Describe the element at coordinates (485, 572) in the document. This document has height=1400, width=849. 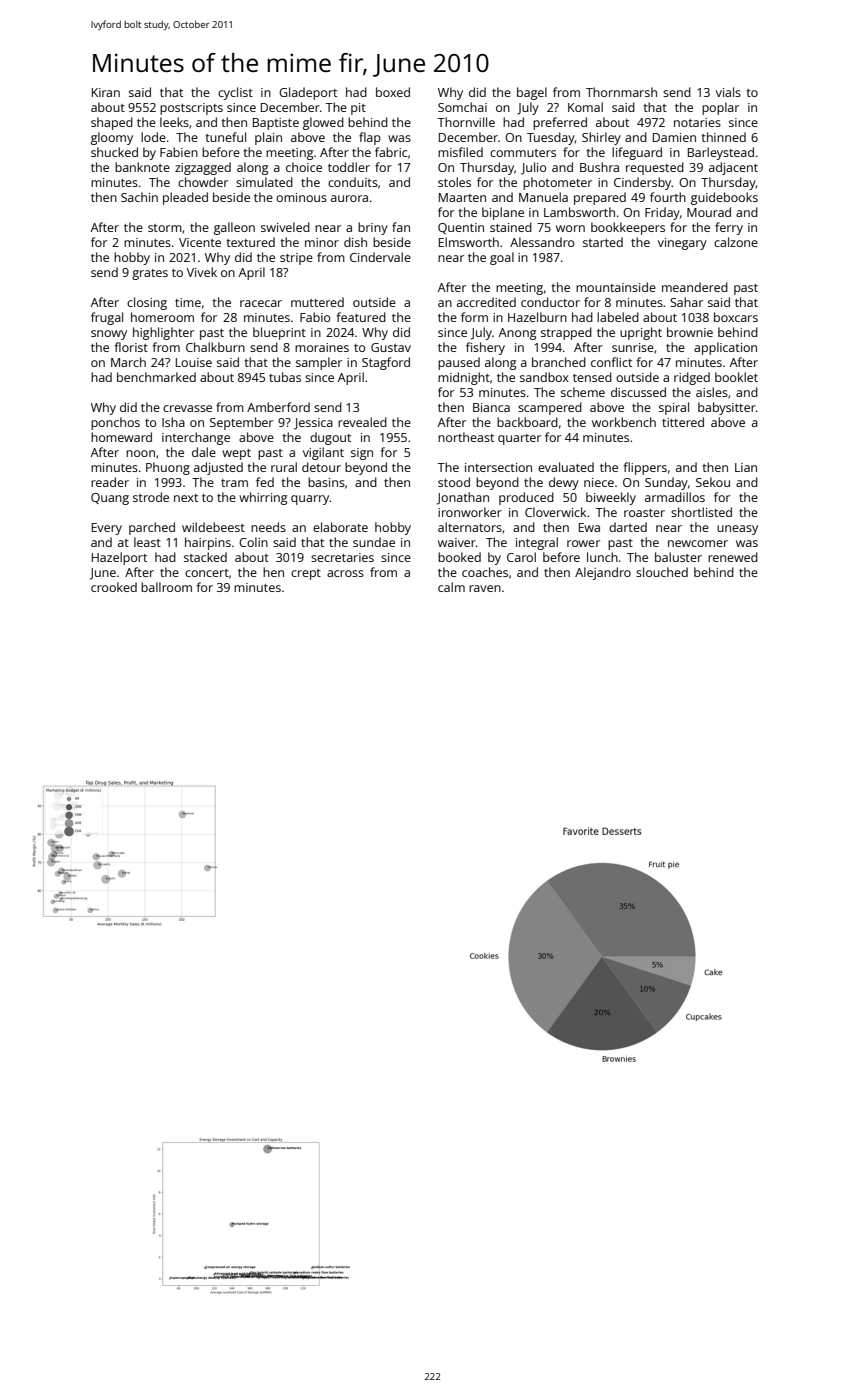
I see `coaches` at that location.
